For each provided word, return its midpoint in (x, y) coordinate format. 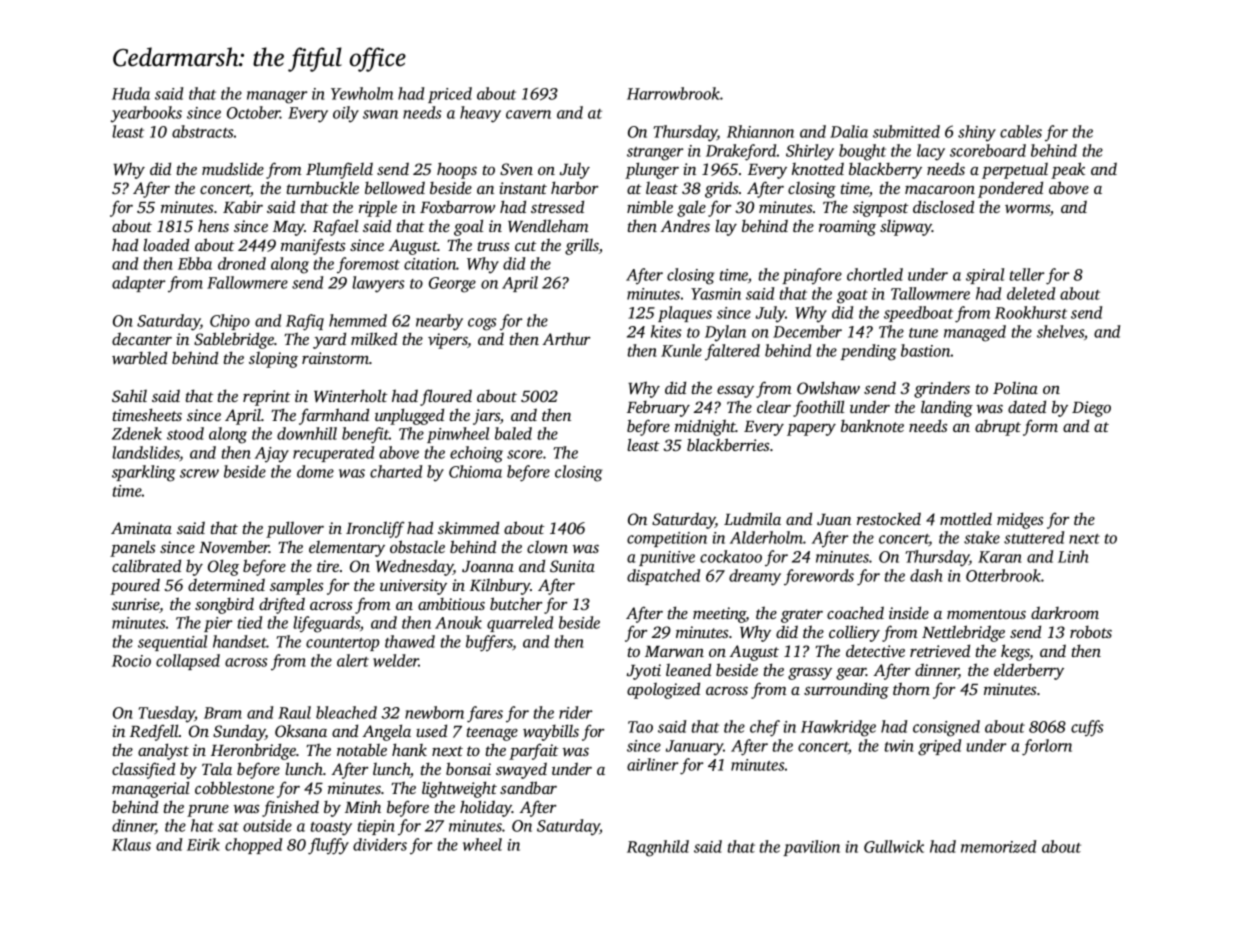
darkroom (1065, 612)
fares (485, 714)
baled (513, 433)
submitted (906, 131)
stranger (655, 154)
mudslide (233, 168)
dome (315, 471)
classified (143, 770)
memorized (998, 846)
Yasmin (716, 294)
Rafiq (305, 322)
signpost (881, 209)
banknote (872, 425)
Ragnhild (658, 848)
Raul (294, 712)
